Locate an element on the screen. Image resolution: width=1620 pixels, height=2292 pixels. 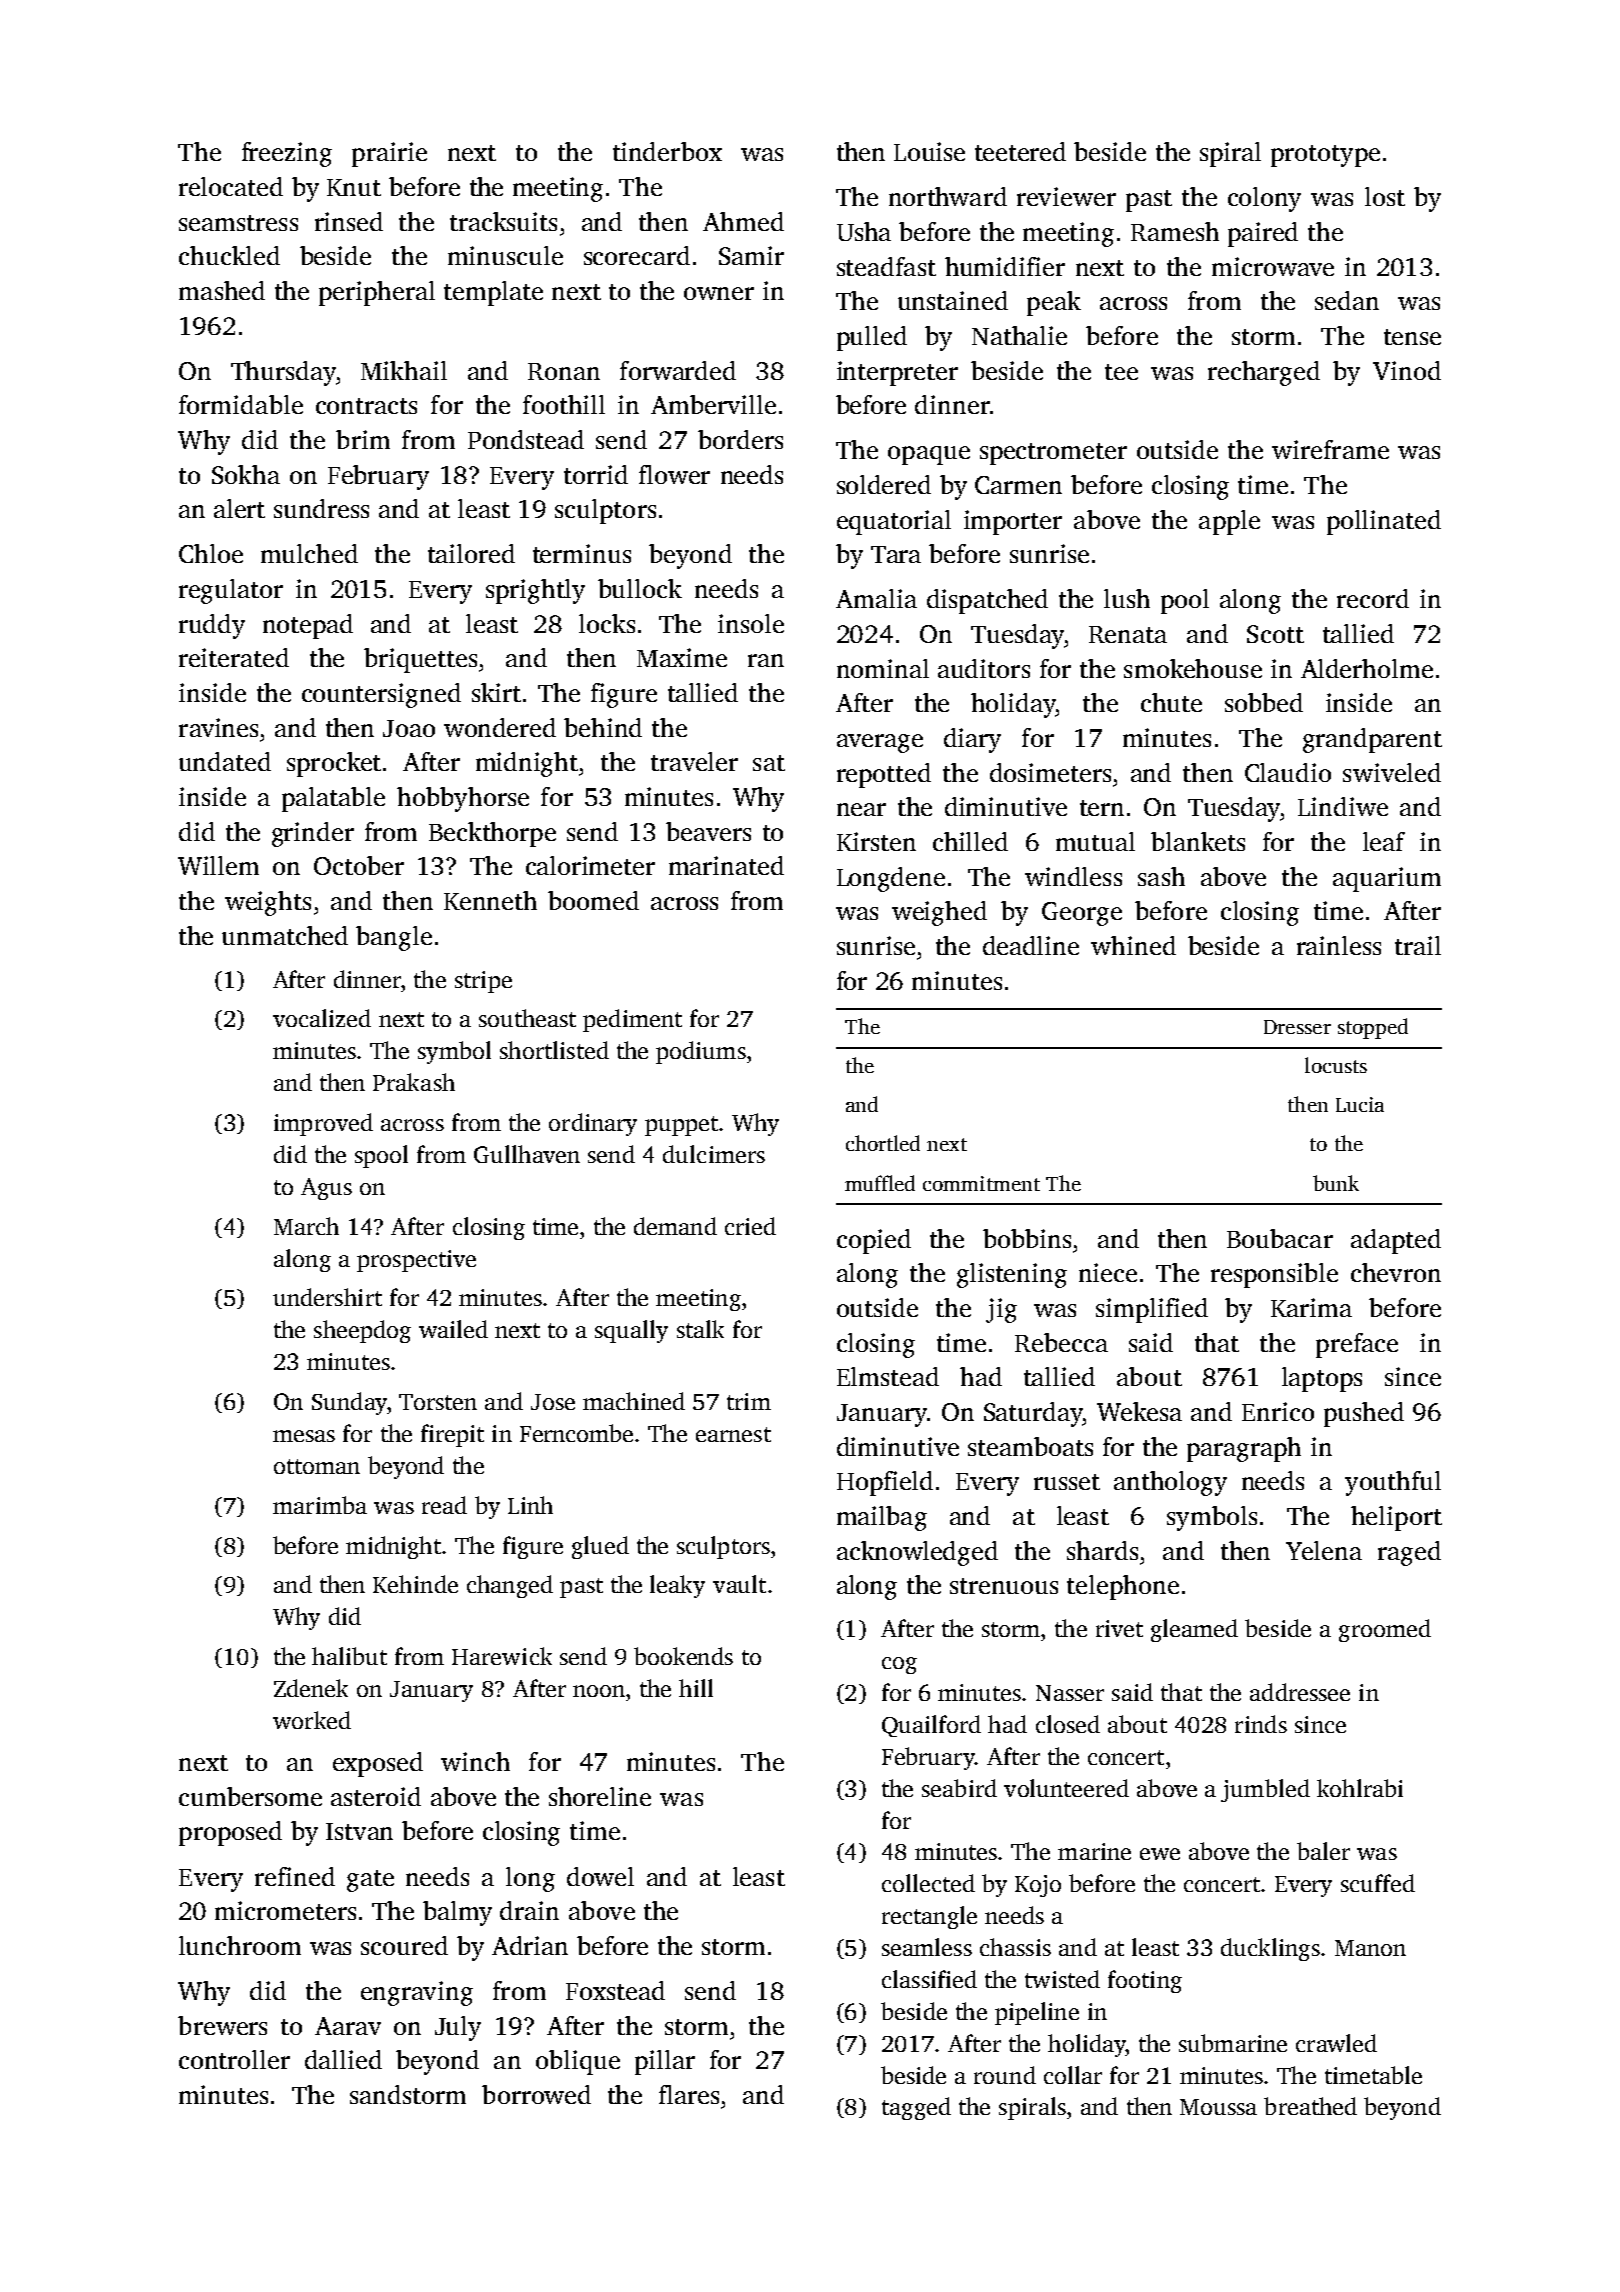
Moussa is located at coordinates (1218, 2107).
